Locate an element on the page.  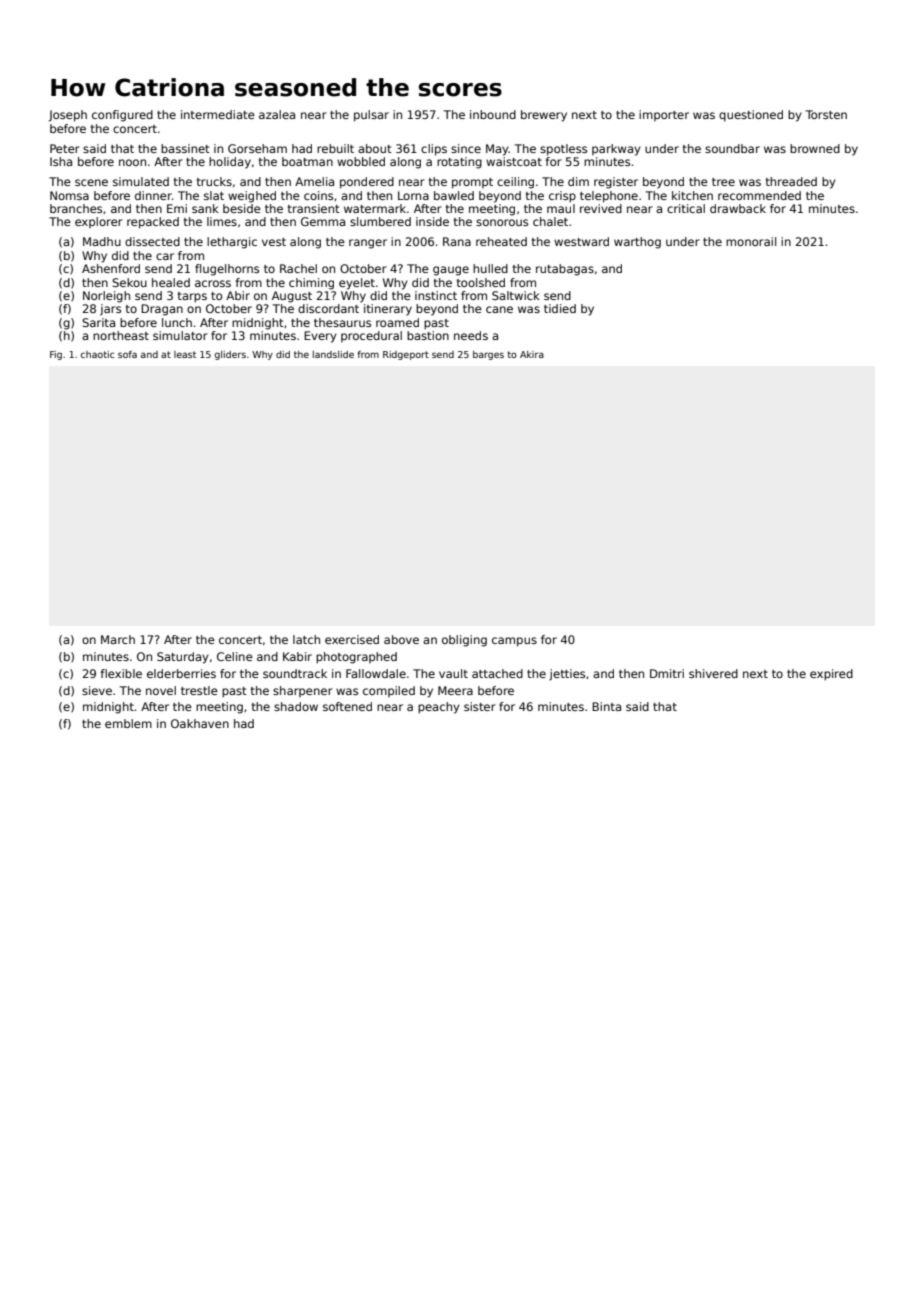
Oakhaven is located at coordinates (200, 723).
